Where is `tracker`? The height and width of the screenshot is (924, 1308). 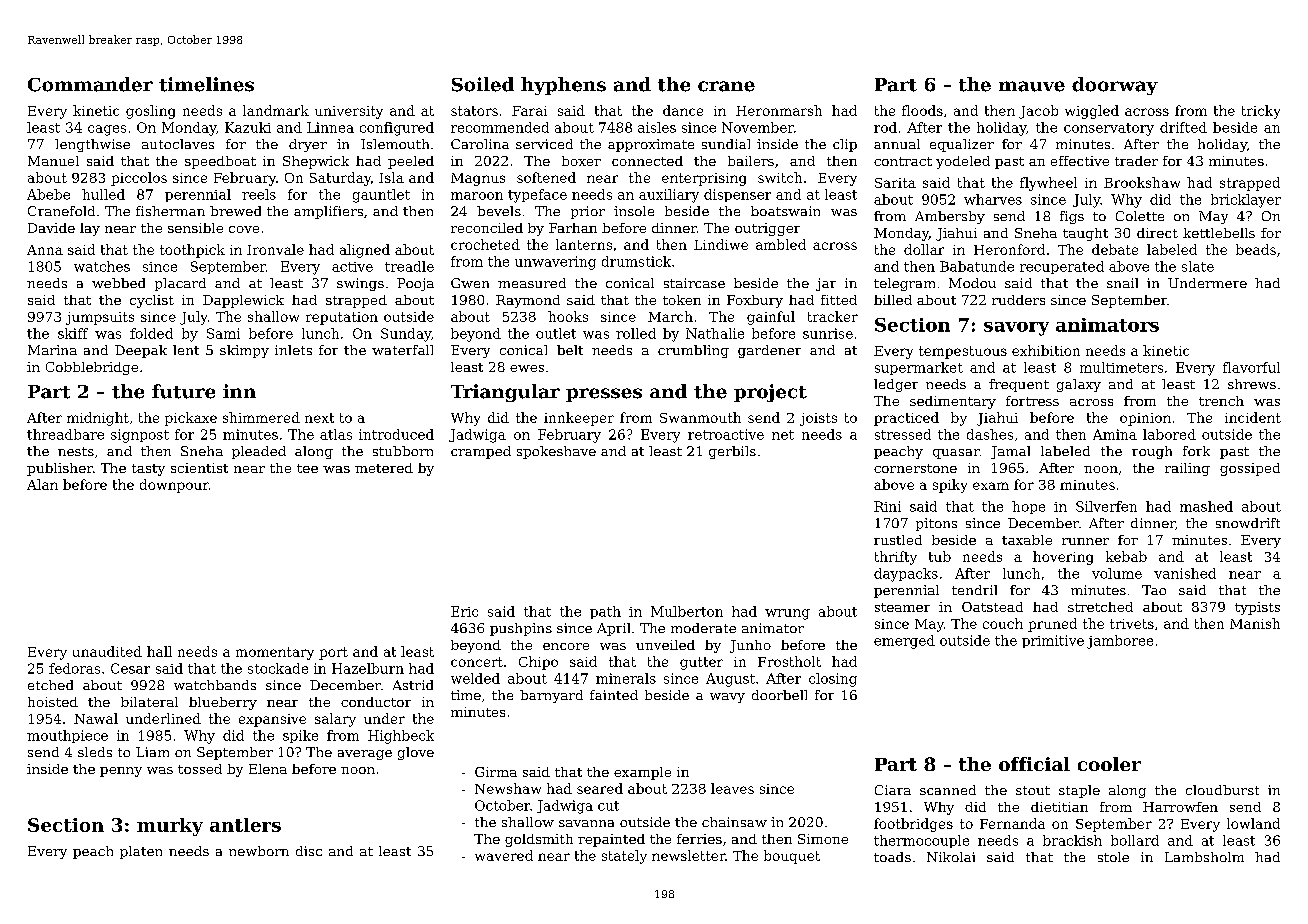
tracker is located at coordinates (833, 316).
